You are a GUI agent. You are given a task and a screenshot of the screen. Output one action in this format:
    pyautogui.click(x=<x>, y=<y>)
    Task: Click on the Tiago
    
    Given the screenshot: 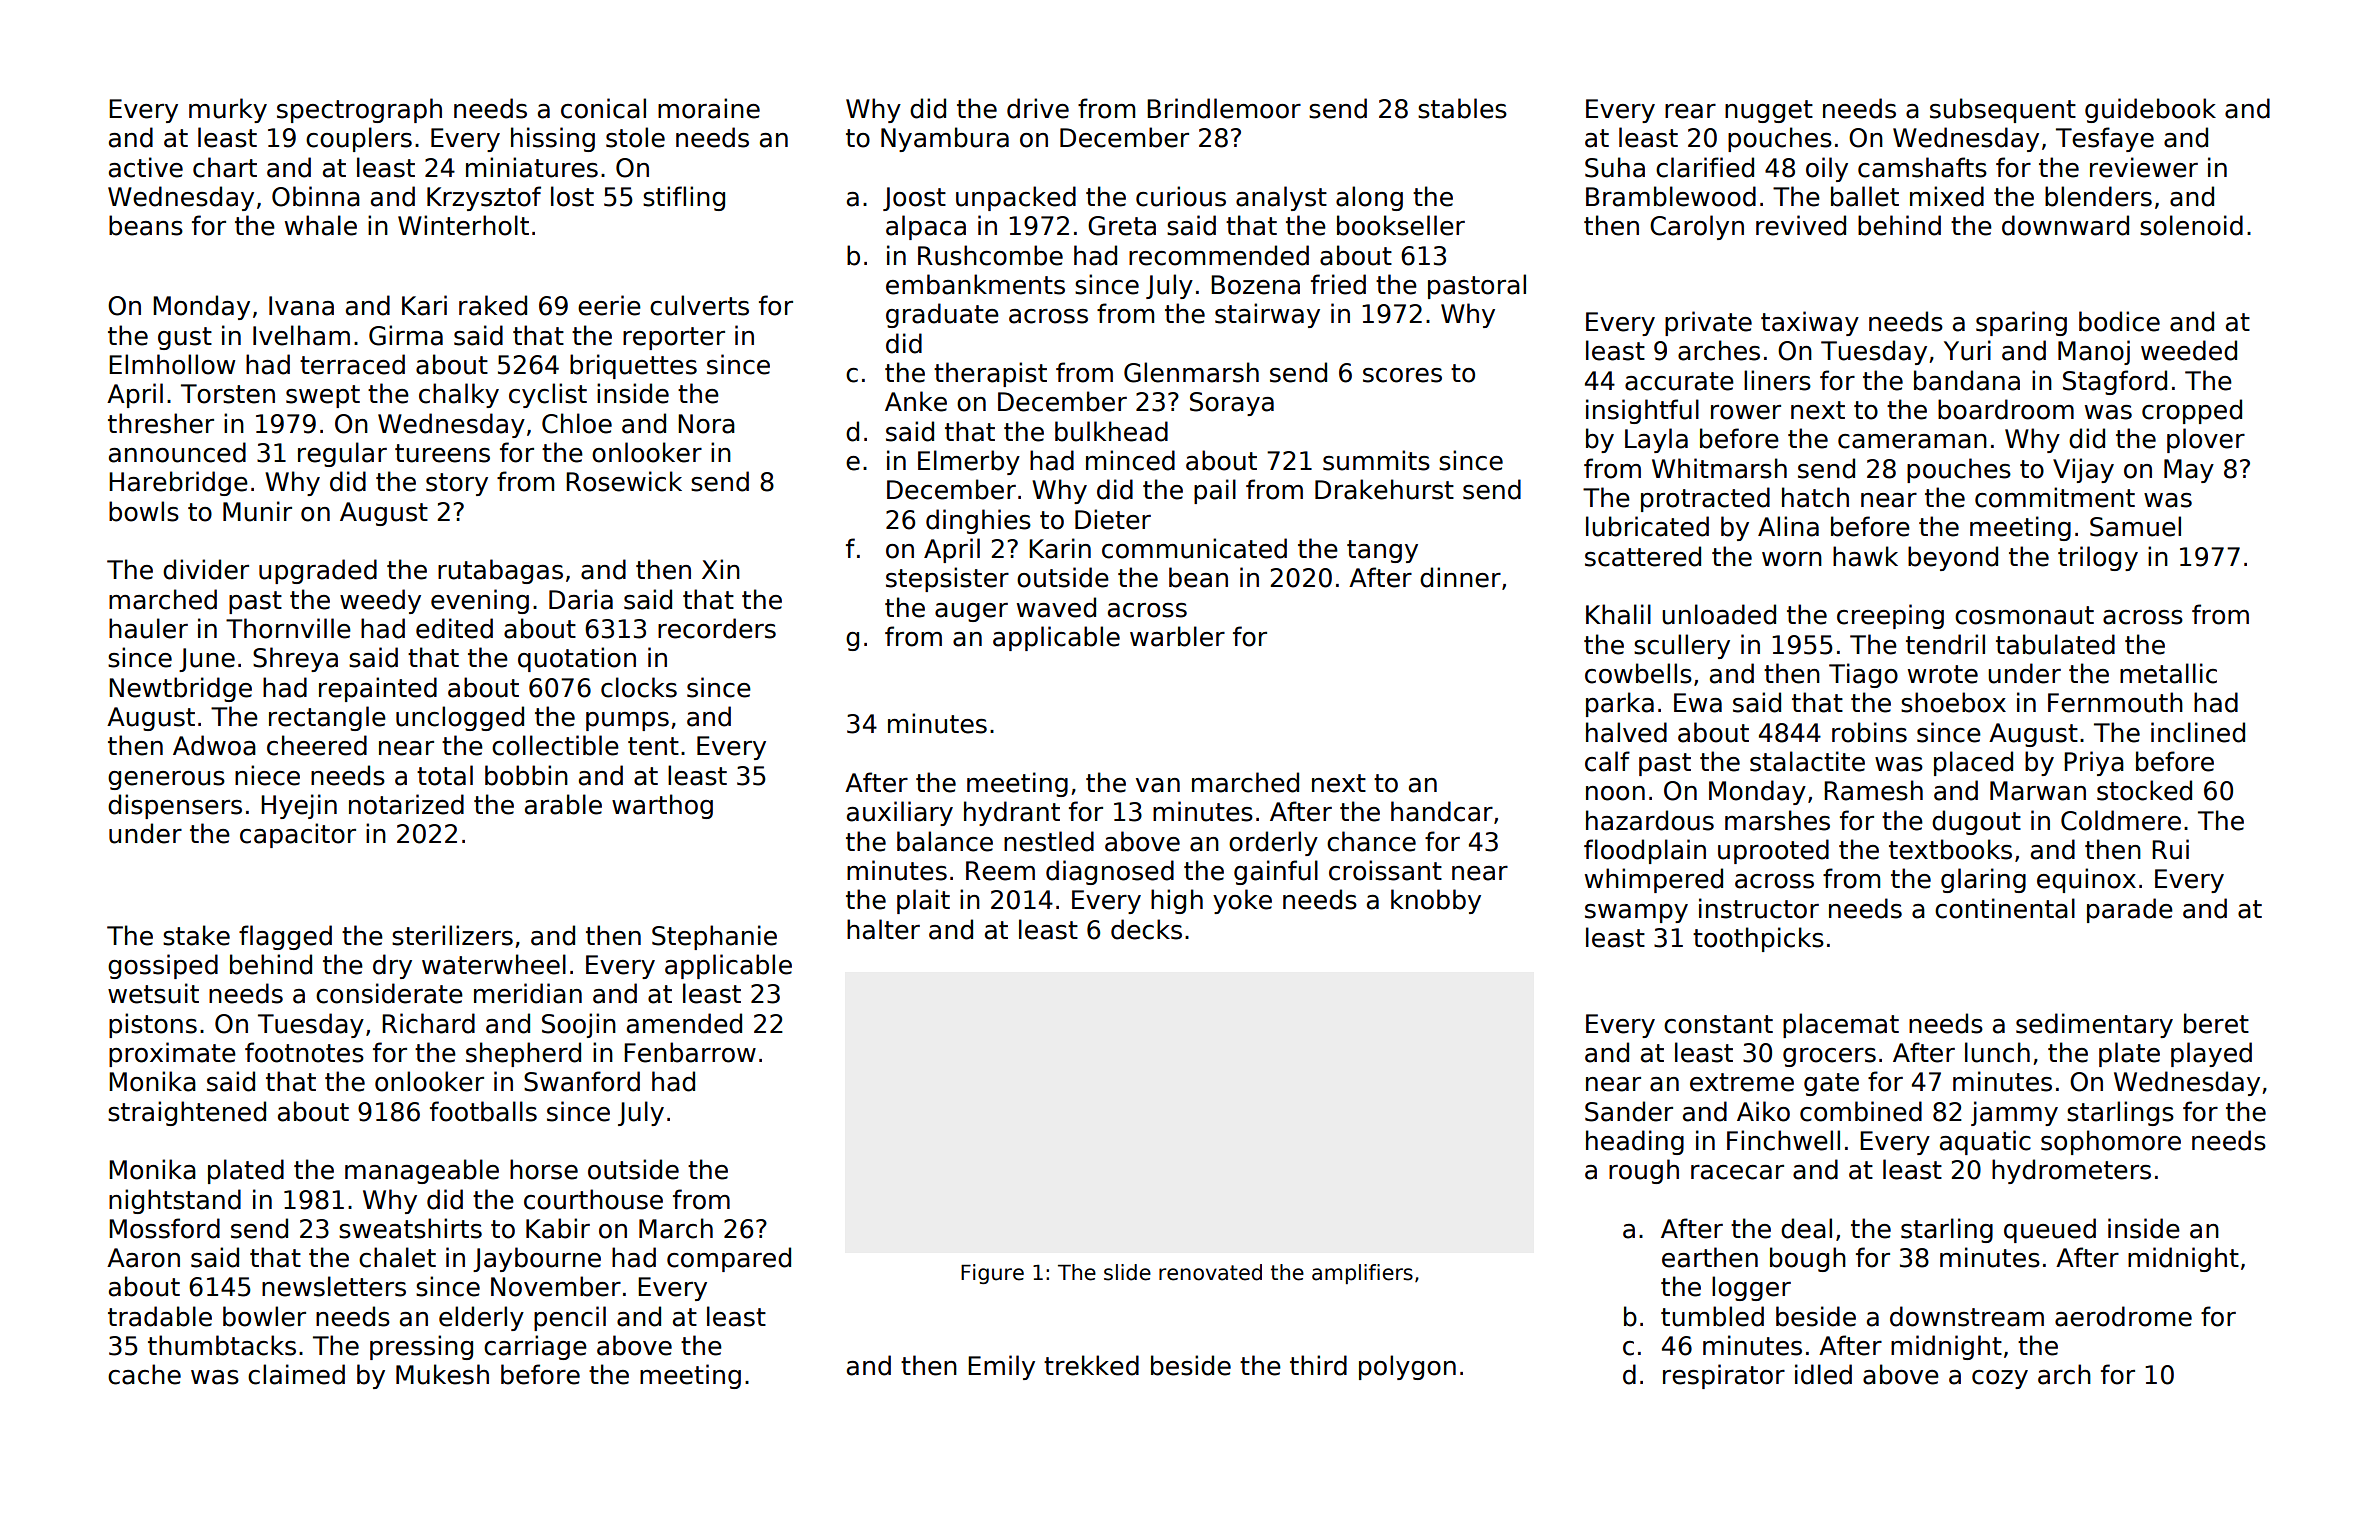 What is the action you would take?
    pyautogui.click(x=1863, y=675)
